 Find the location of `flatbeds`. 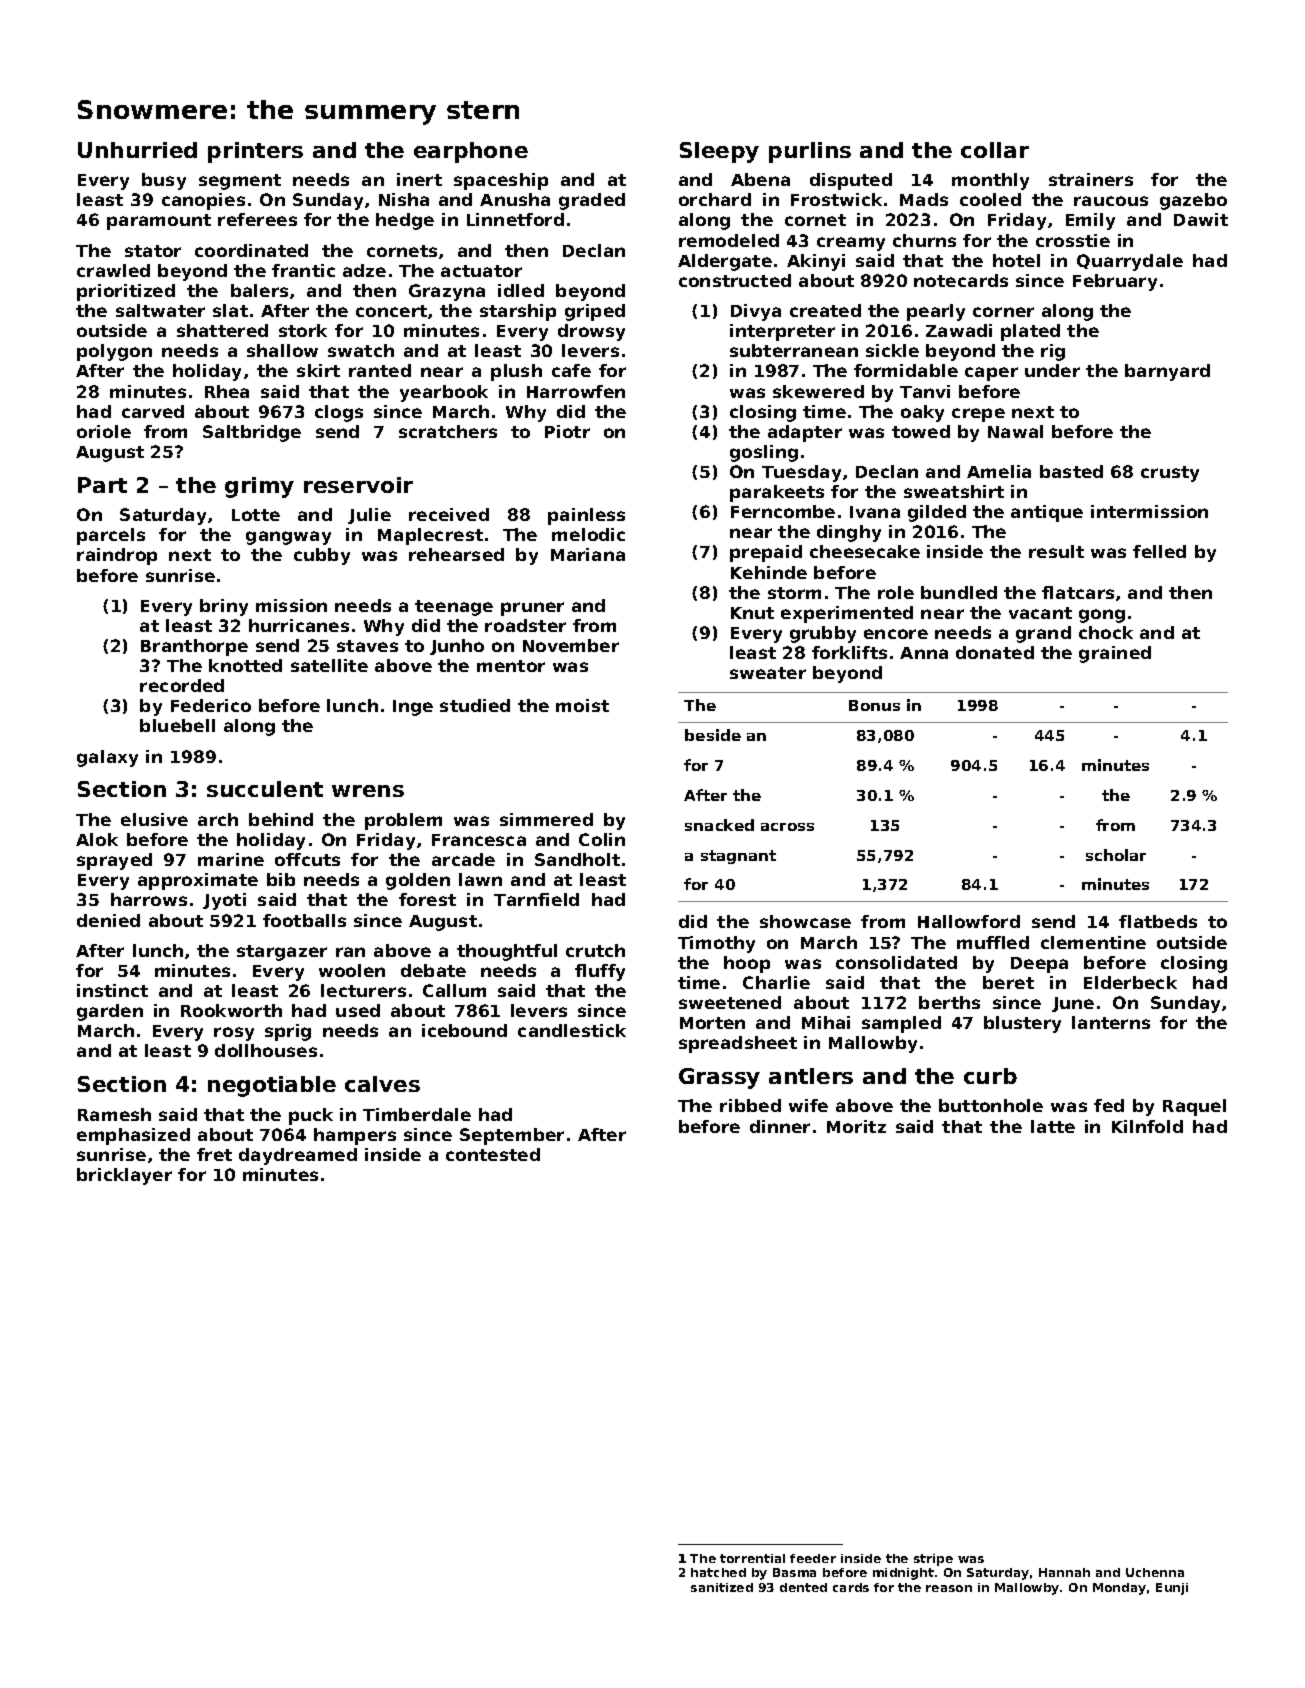

flatbeds is located at coordinates (1158, 921).
